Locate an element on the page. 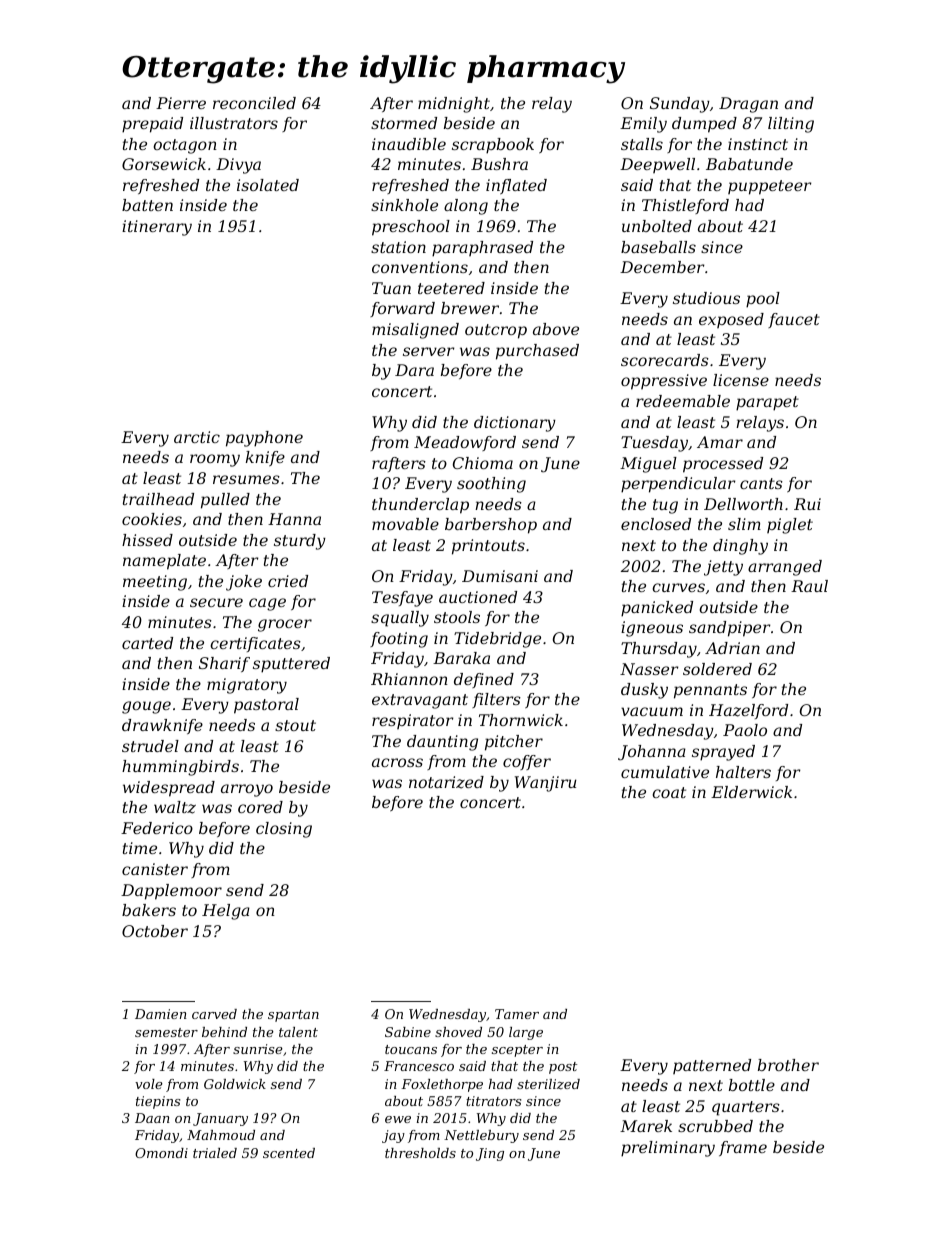 The width and height of the document is (952, 1233). arroyo is located at coordinates (247, 790).
